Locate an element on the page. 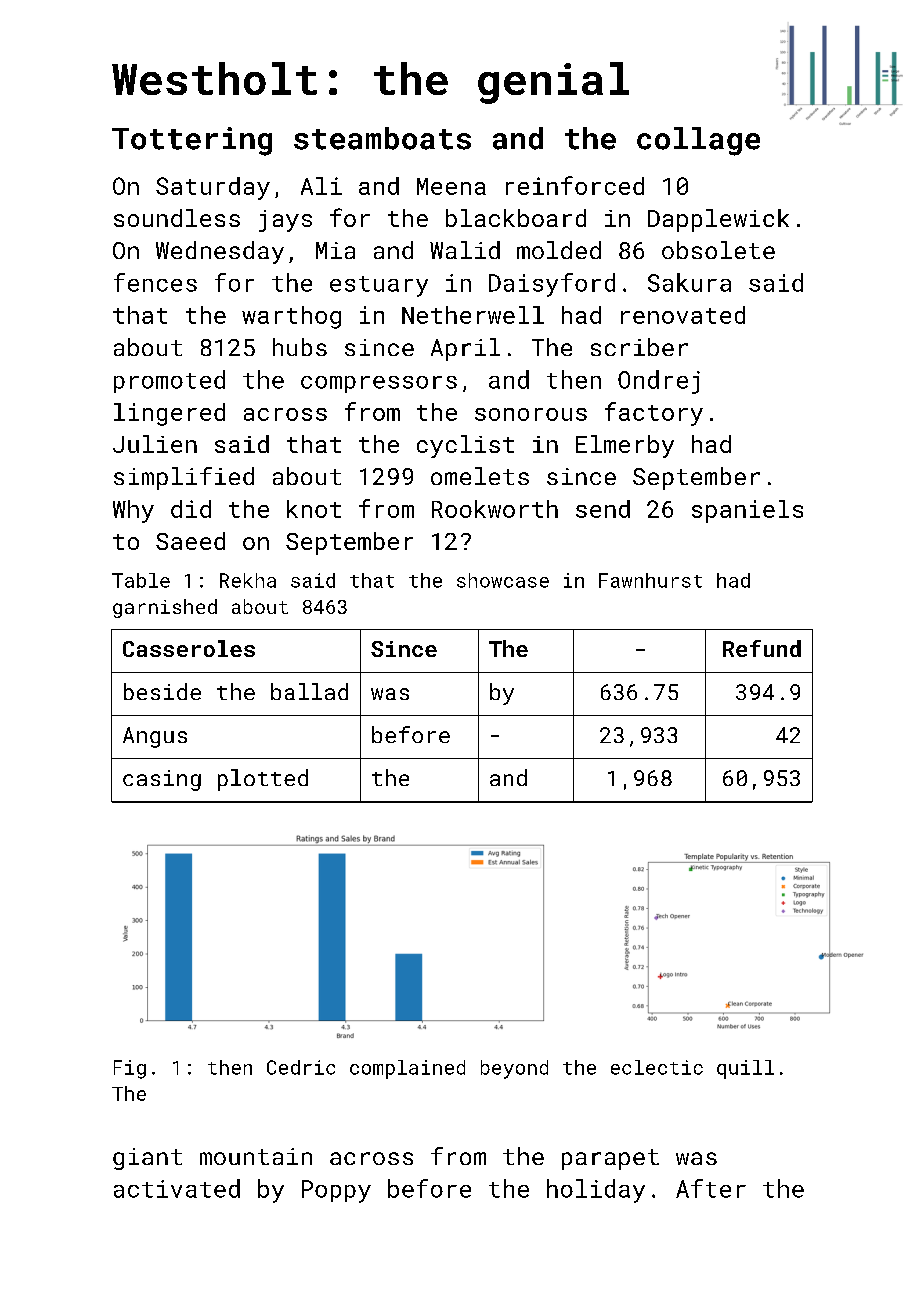  casing is located at coordinates (162, 780).
